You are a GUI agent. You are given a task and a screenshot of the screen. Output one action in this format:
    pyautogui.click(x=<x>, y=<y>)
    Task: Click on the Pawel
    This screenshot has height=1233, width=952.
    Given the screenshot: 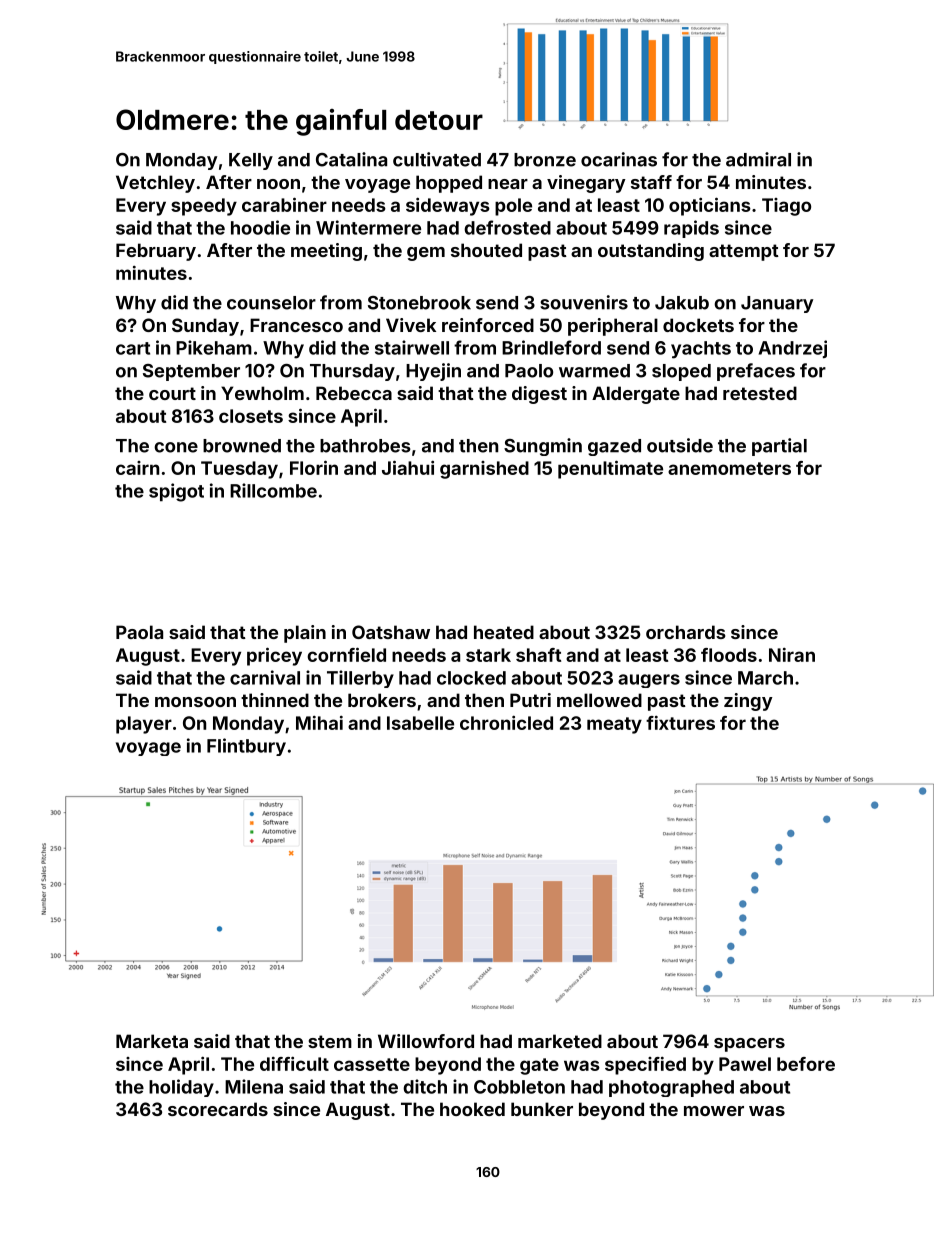 What is the action you would take?
    pyautogui.click(x=745, y=1064)
